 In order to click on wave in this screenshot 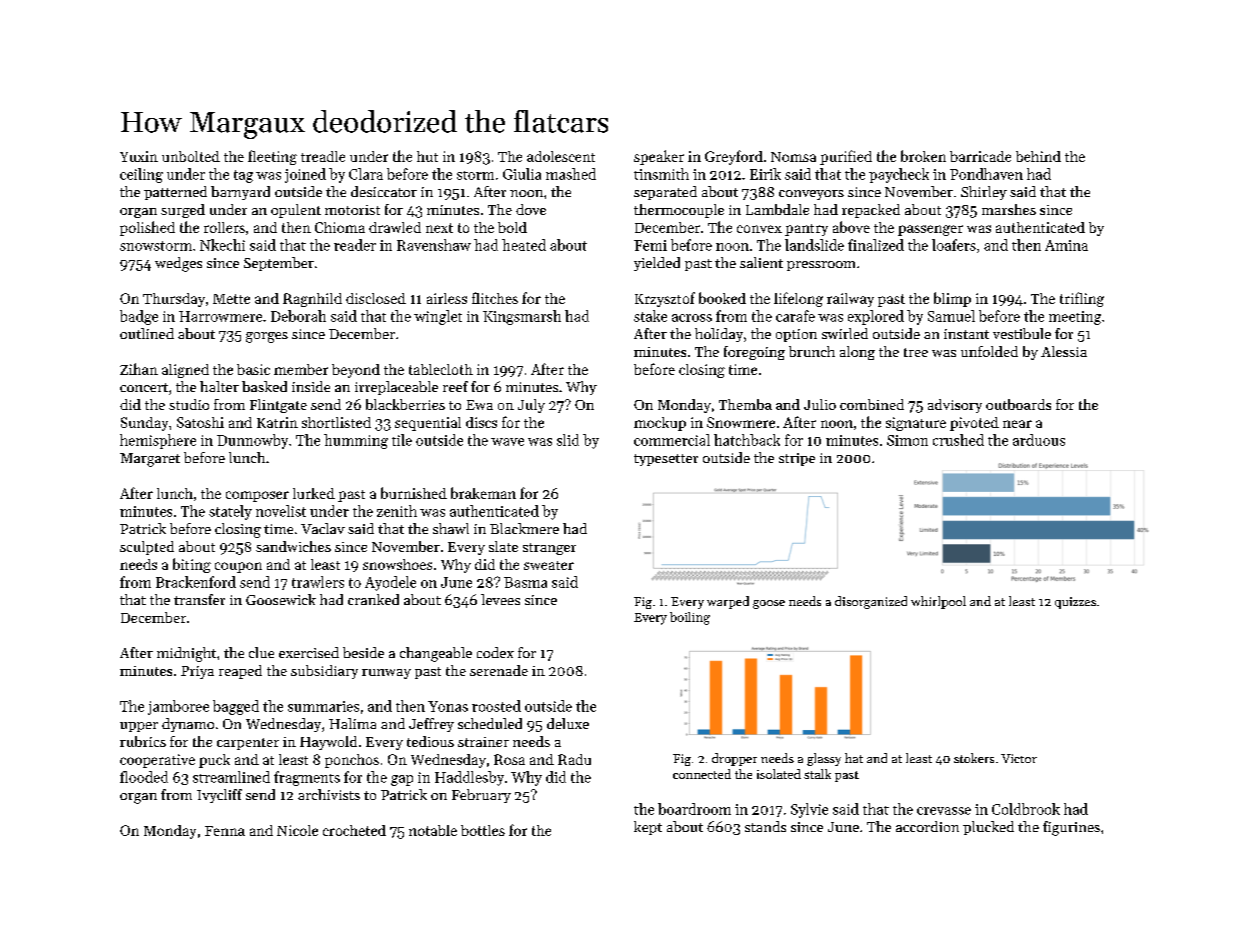, I will do `click(507, 442)`.
